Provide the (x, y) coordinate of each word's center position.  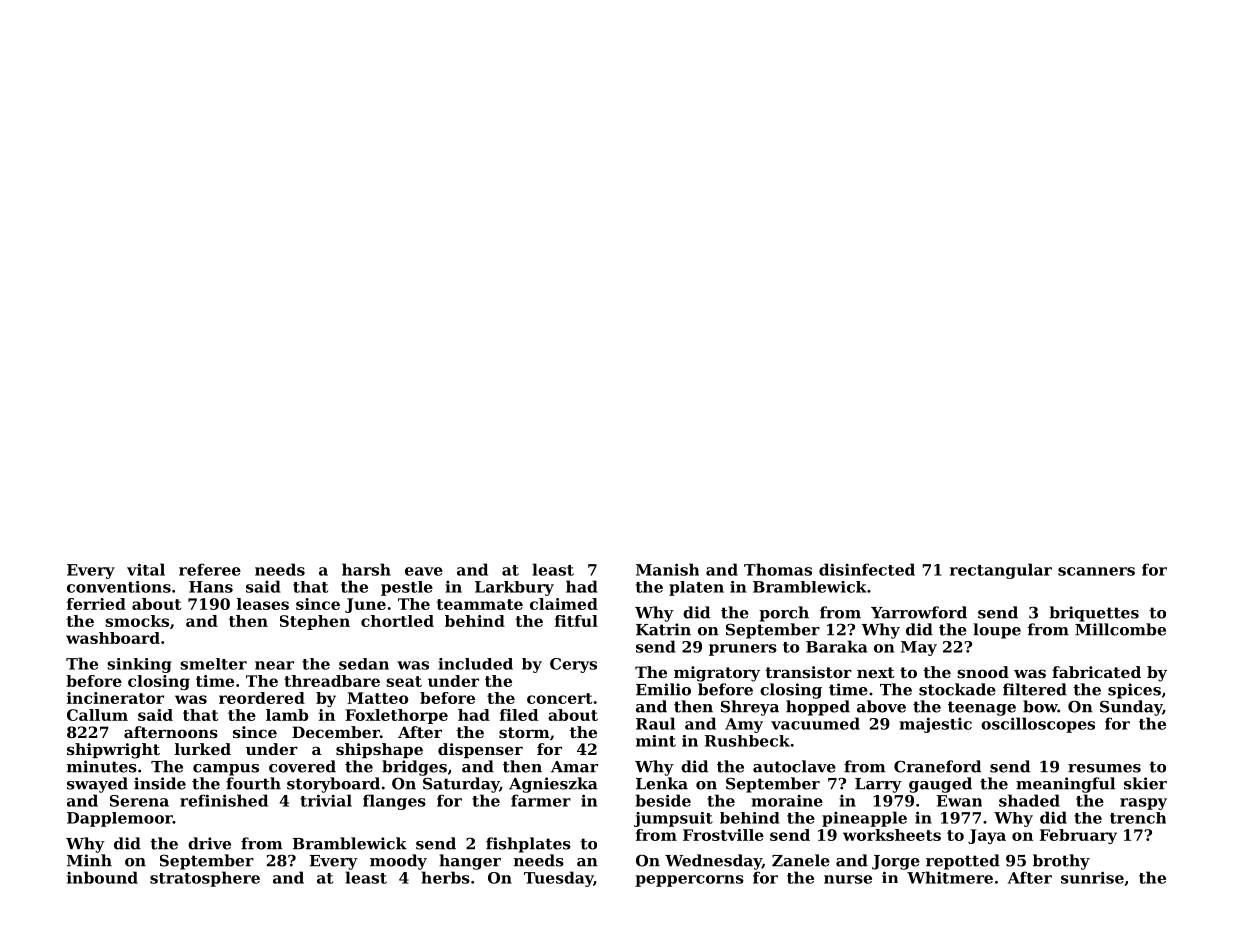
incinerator (115, 698)
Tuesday (558, 879)
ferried (96, 604)
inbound (102, 877)
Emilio (663, 689)
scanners (1096, 571)
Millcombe (1120, 629)
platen (696, 588)
